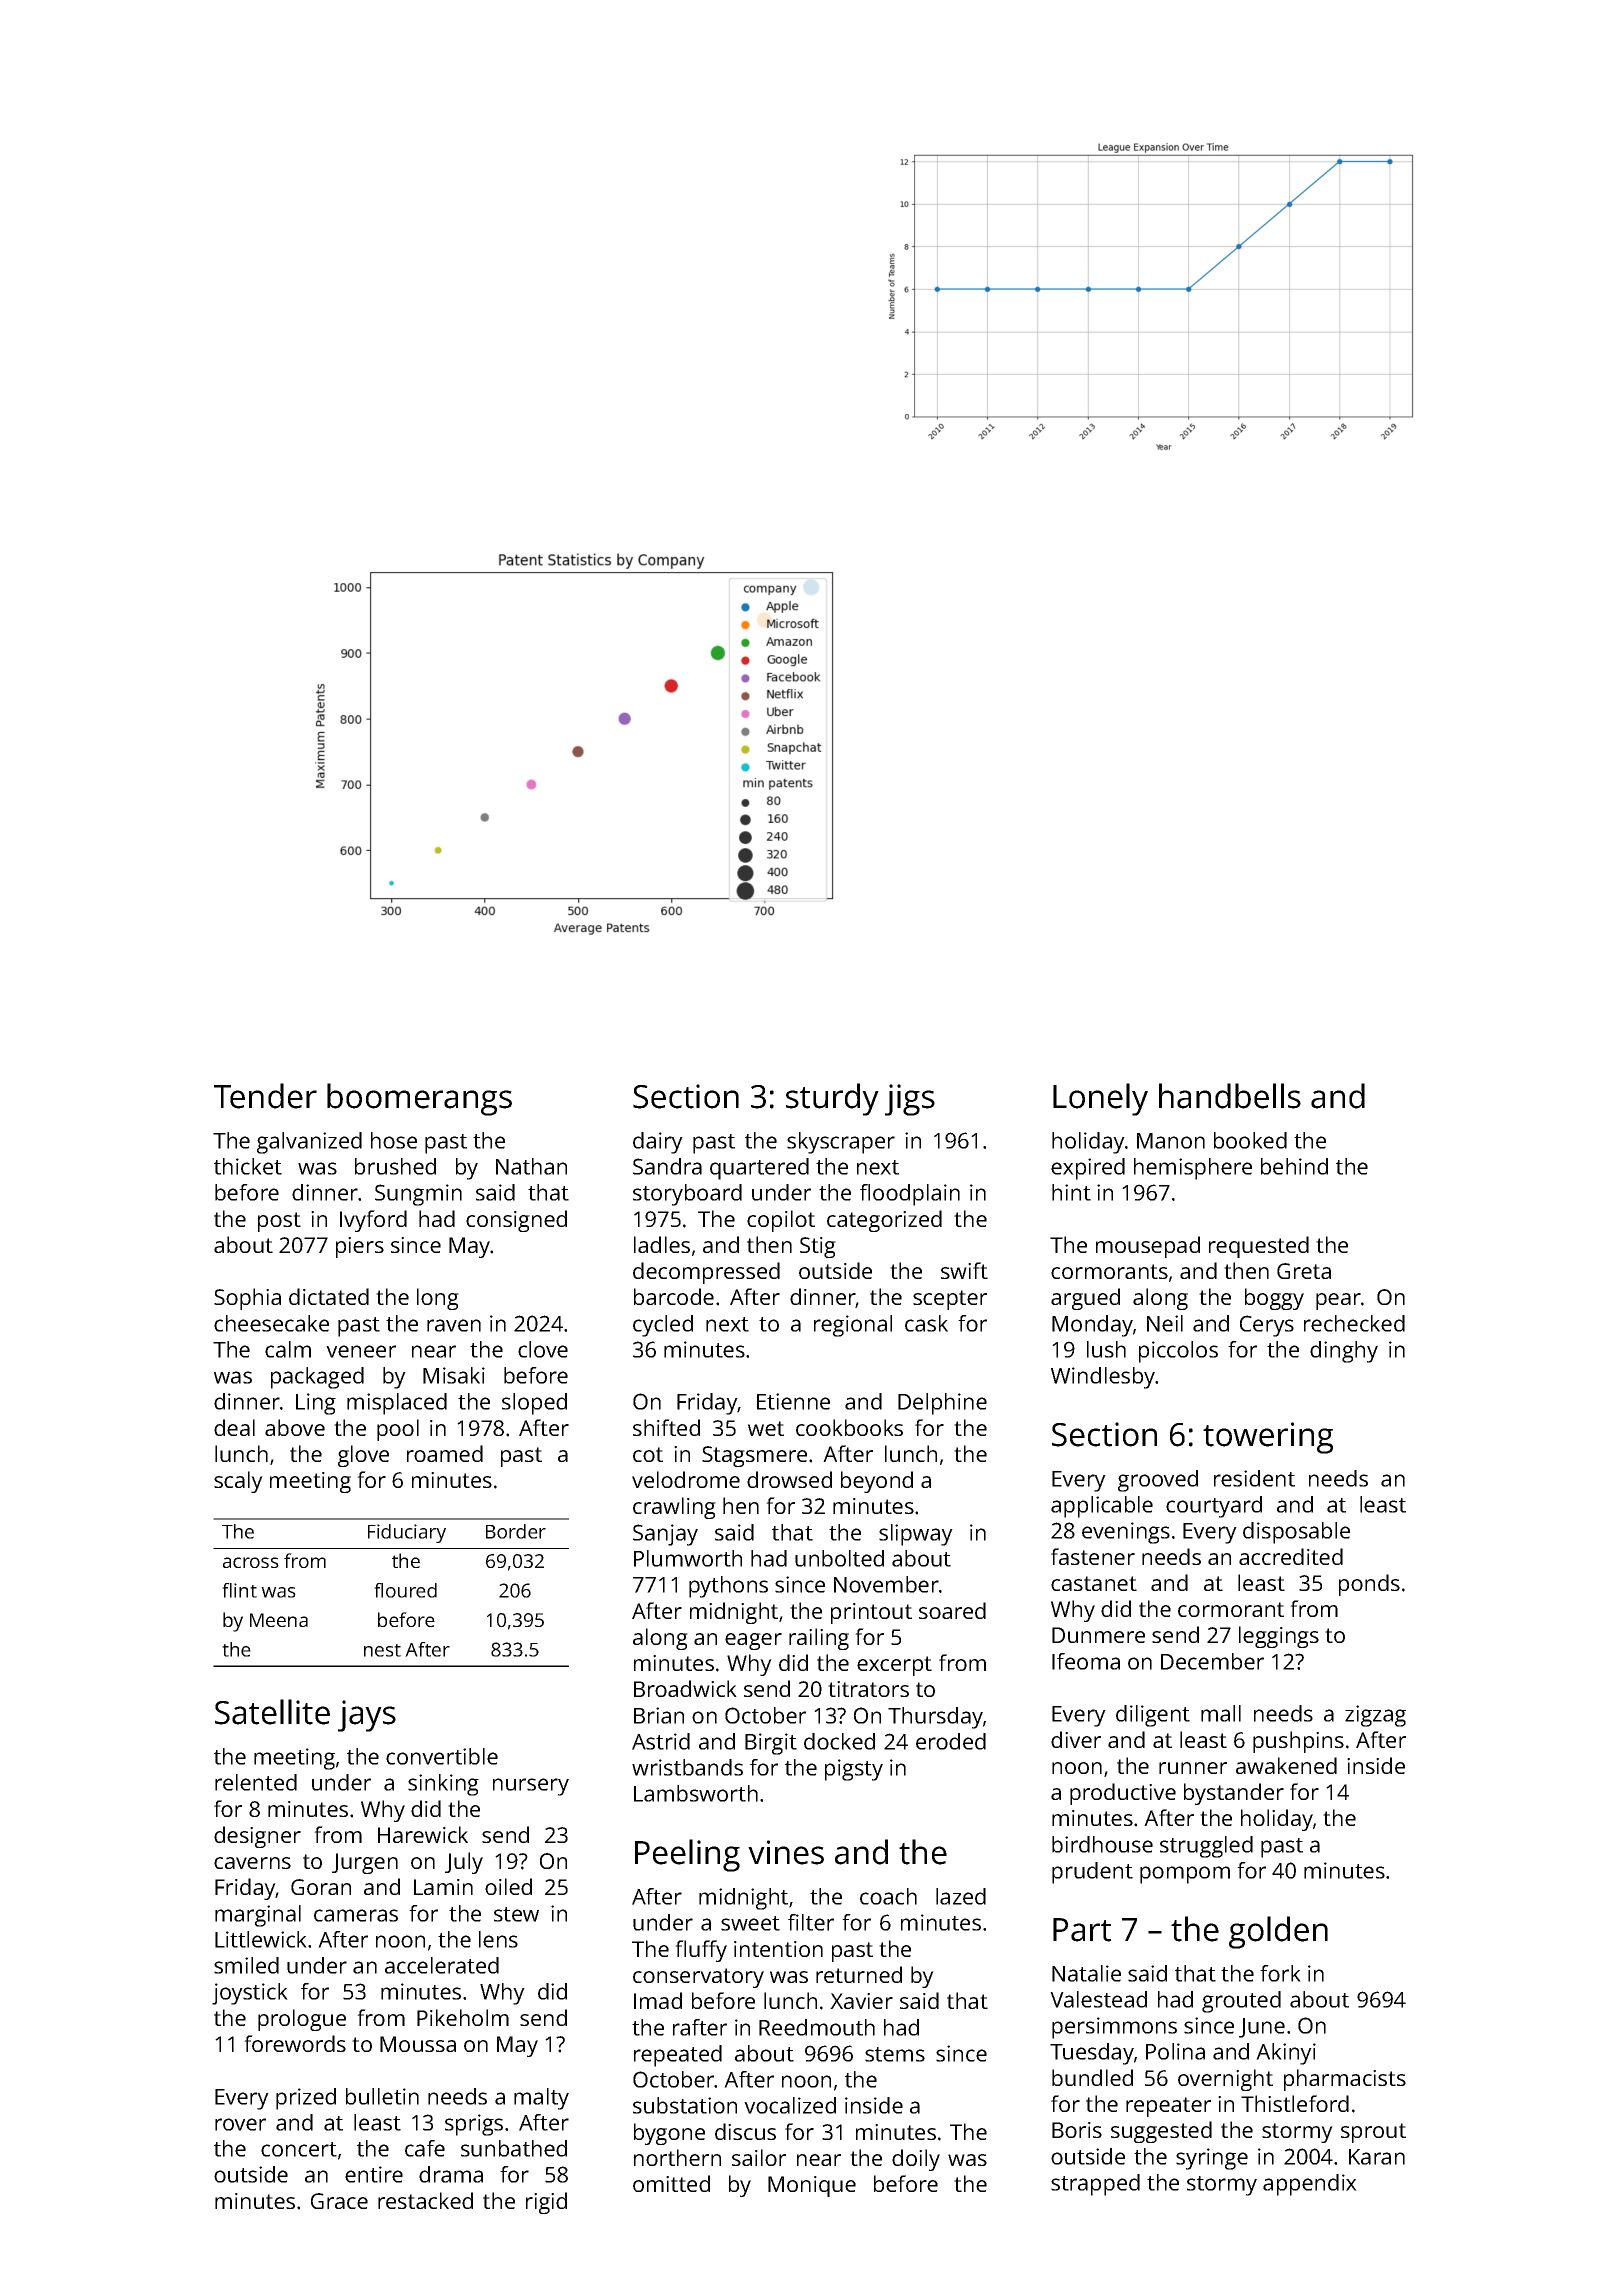 This screenshot has height=2292, width=1620. What do you see at coordinates (339, 2201) in the screenshot?
I see `Grace` at bounding box center [339, 2201].
